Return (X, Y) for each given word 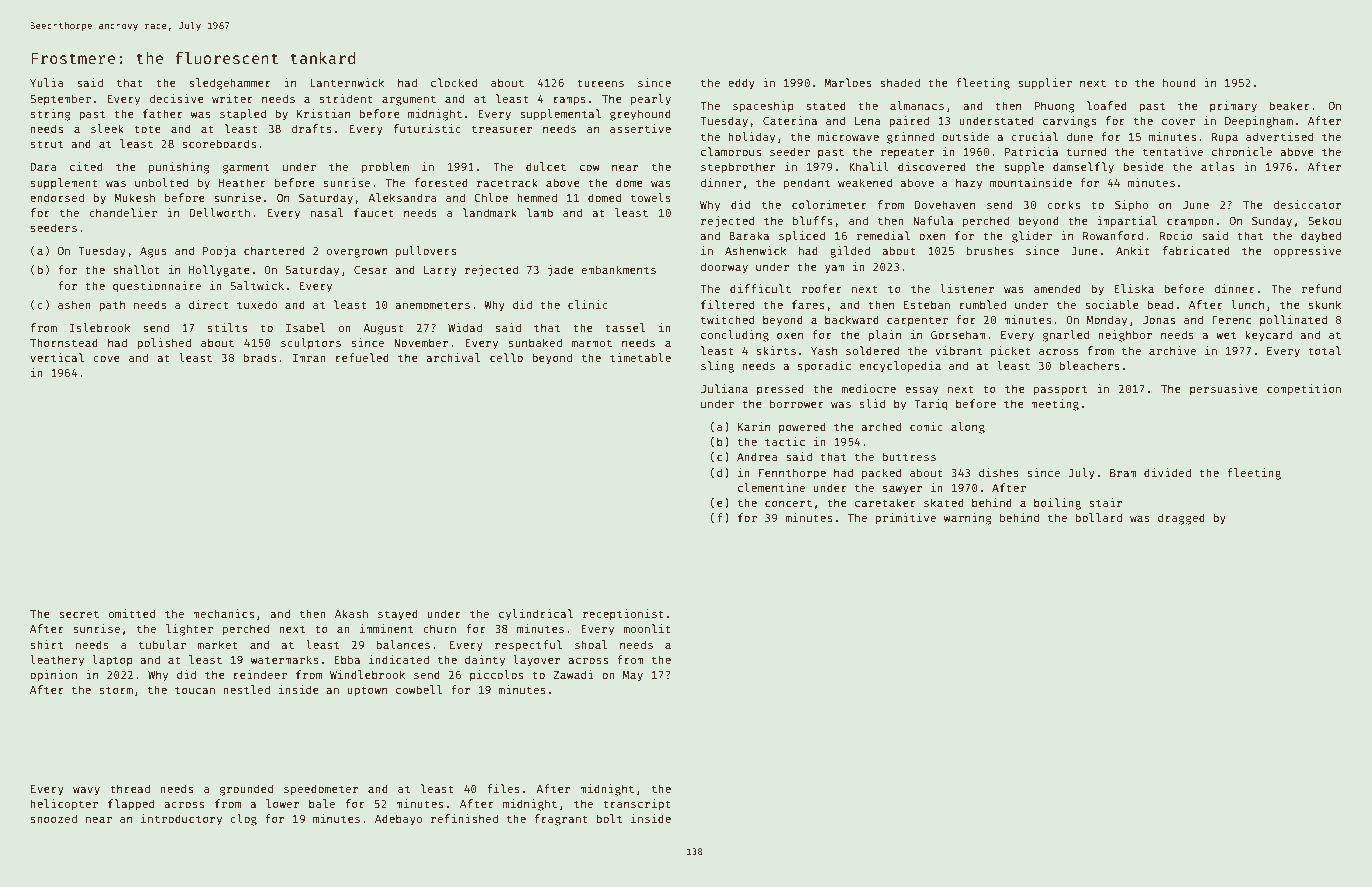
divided (1167, 472)
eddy (741, 84)
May (633, 676)
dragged (1181, 519)
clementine (771, 487)
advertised (1279, 136)
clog (243, 820)
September (60, 99)
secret (79, 614)
